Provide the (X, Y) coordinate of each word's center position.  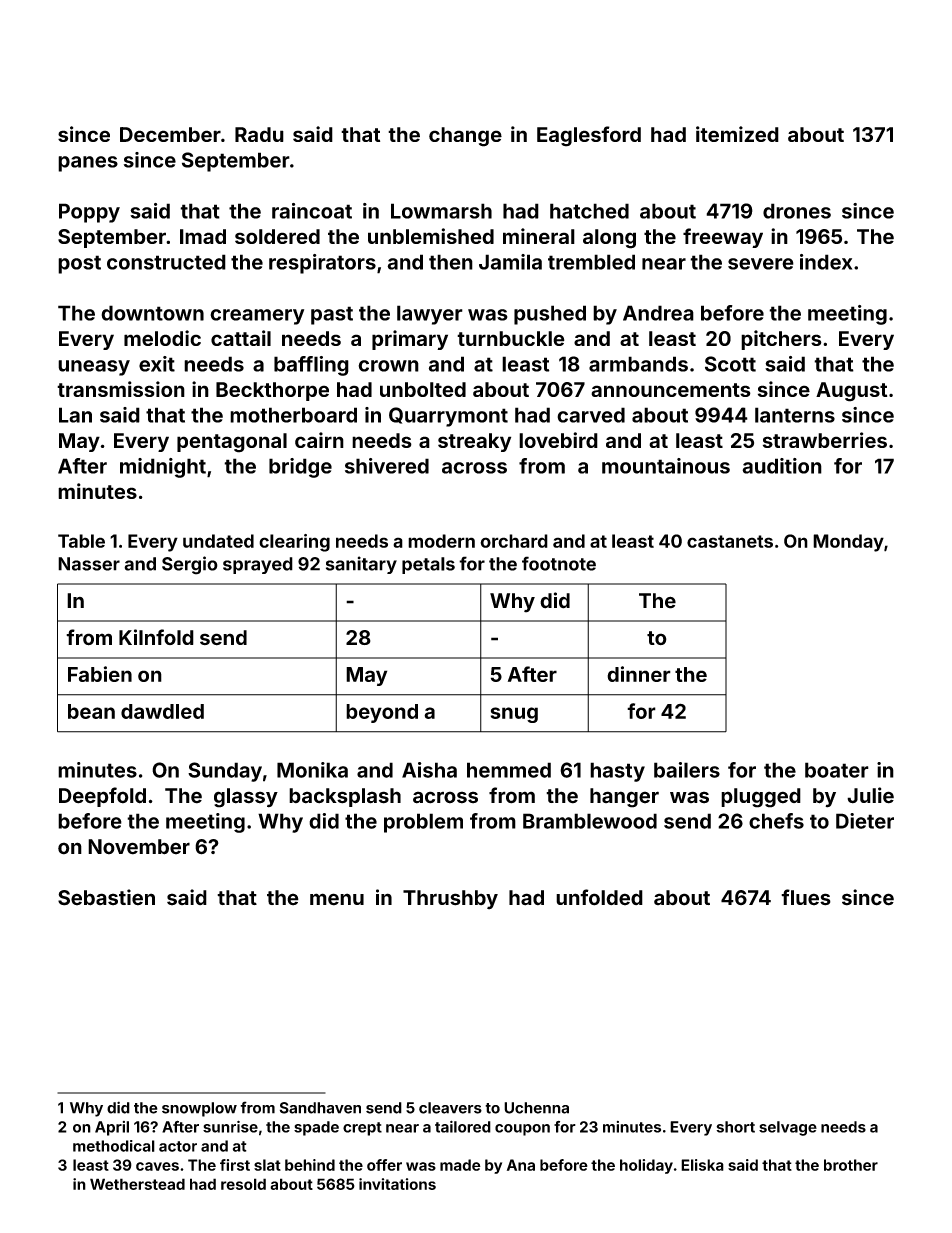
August (851, 392)
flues (806, 897)
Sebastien (106, 897)
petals (428, 565)
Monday (848, 543)
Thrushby (450, 900)
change (465, 137)
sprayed (258, 565)
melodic (162, 338)
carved (591, 415)
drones (797, 211)
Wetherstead (137, 1184)
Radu (259, 134)
